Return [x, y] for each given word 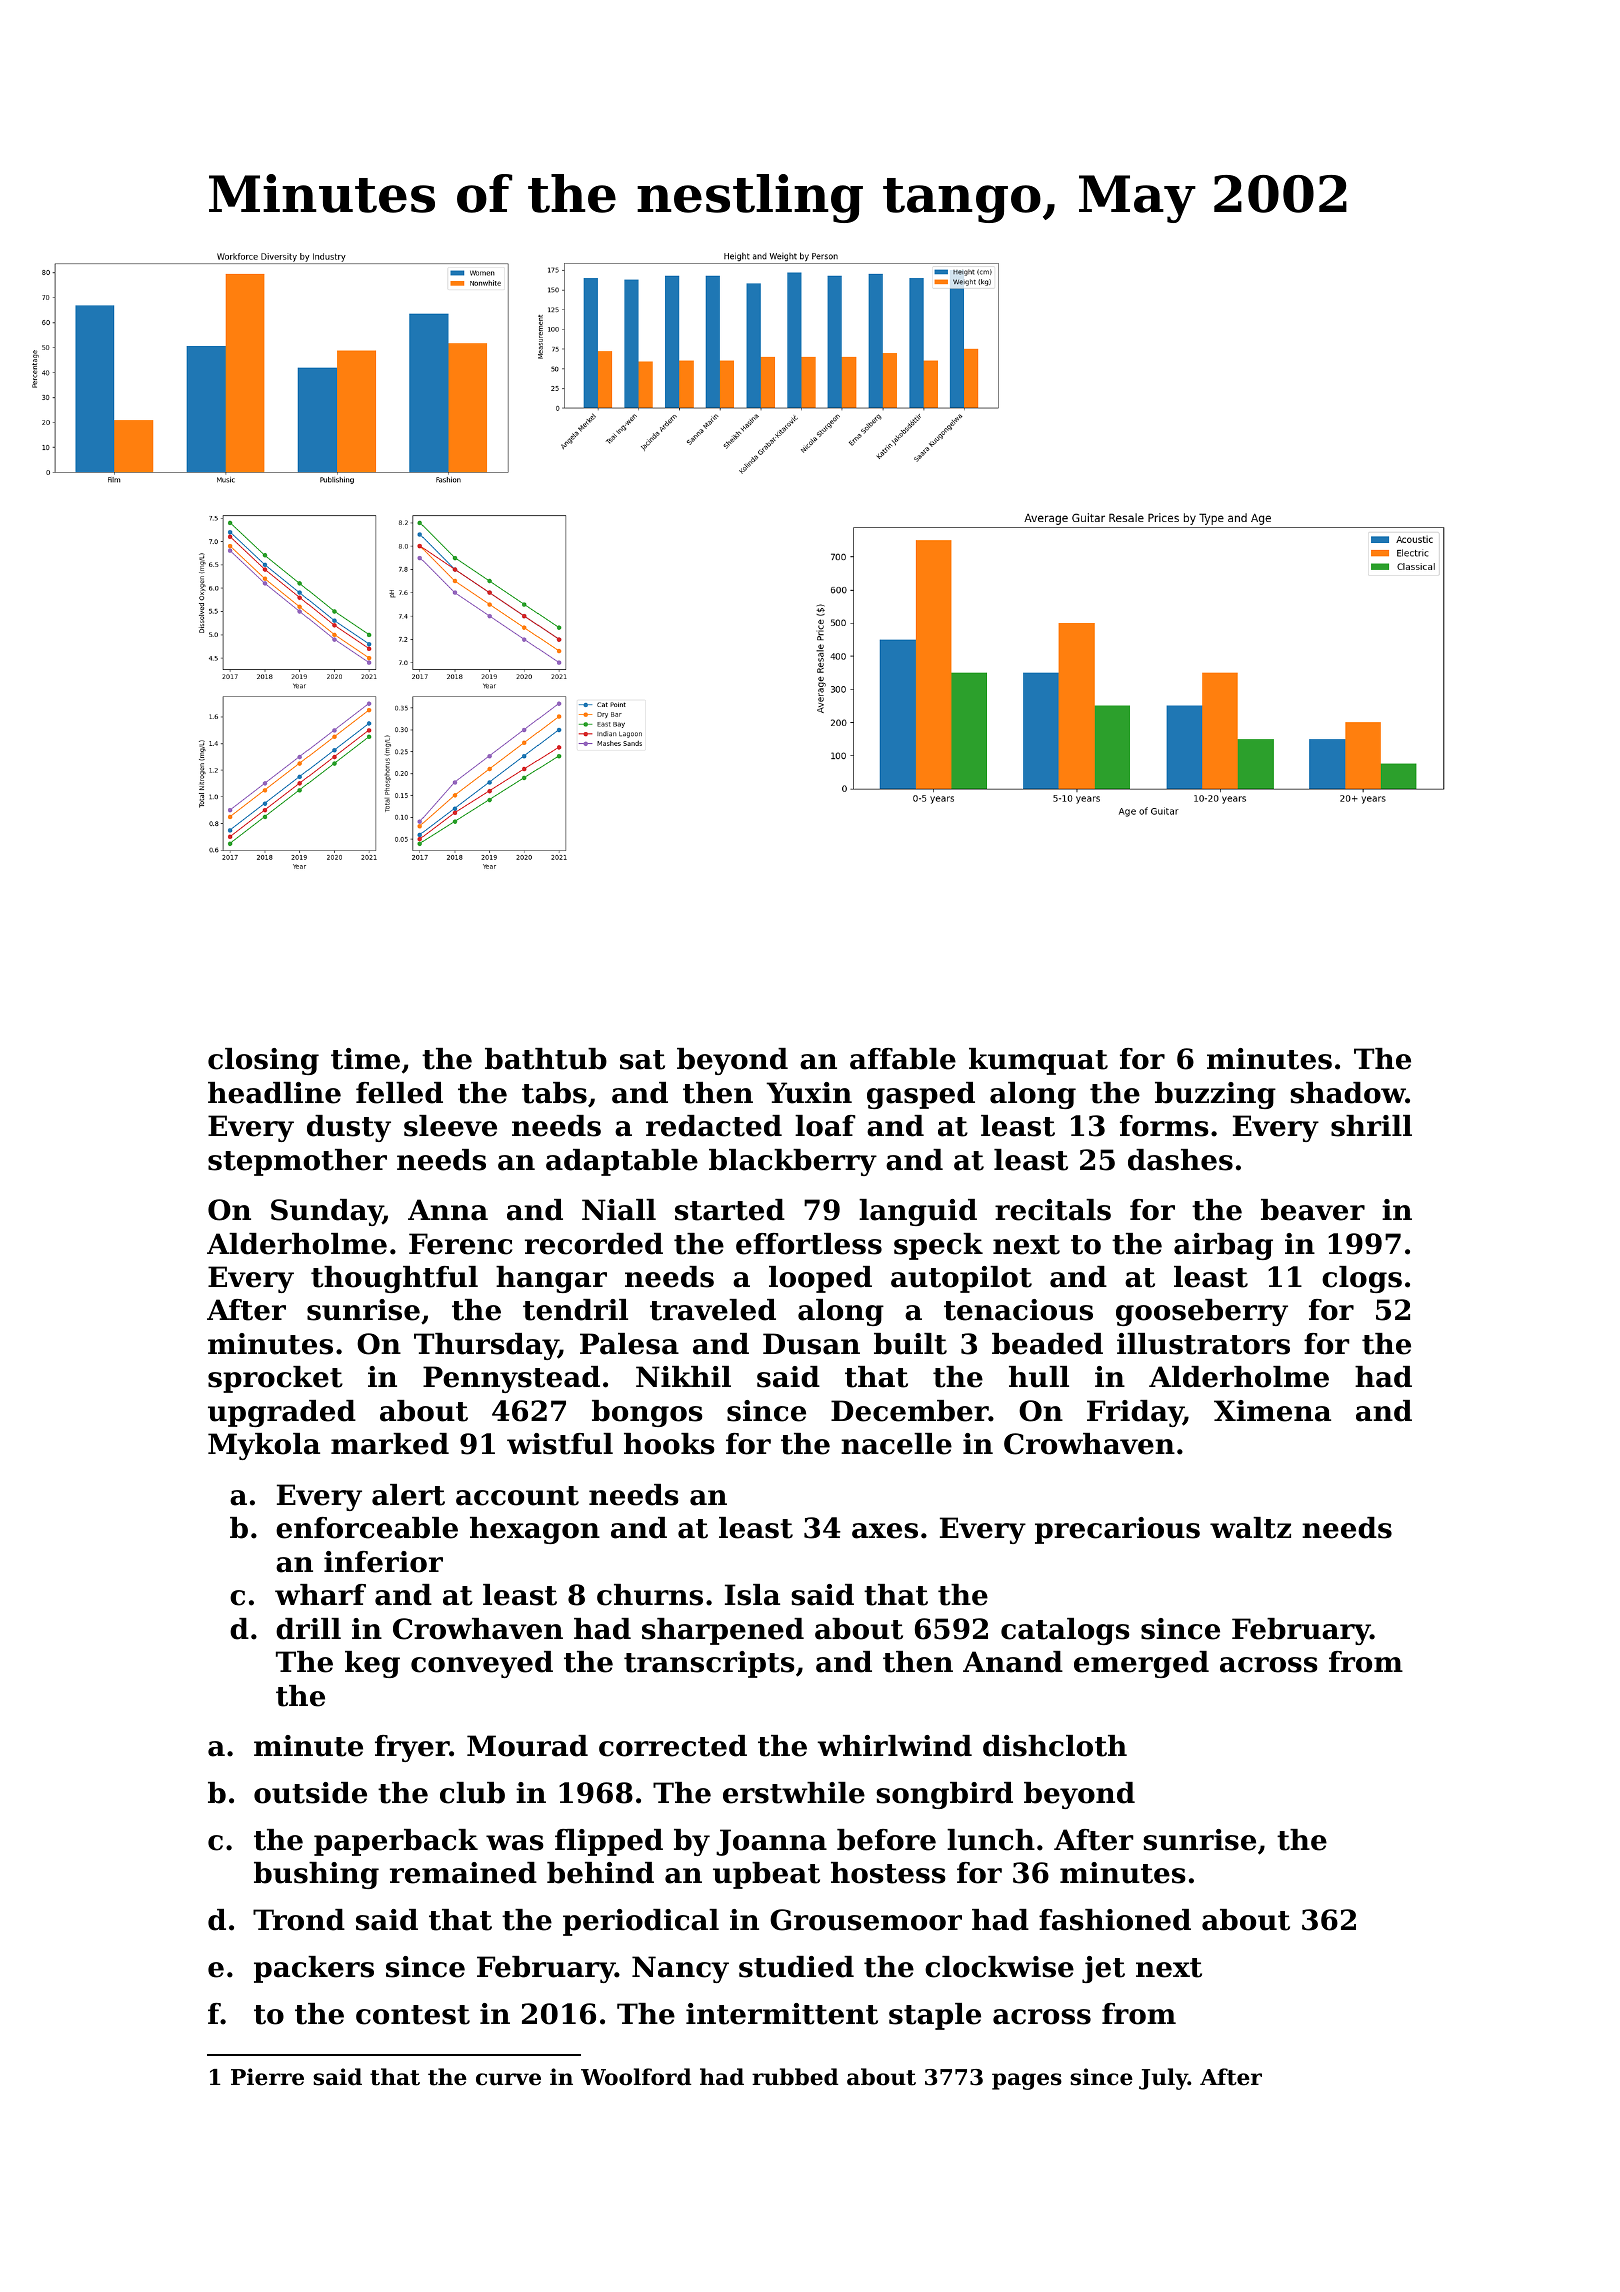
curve [508, 2079]
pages [1027, 2081]
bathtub [546, 1059]
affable [903, 1059]
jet [1103, 1969]
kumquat [1038, 1061]
